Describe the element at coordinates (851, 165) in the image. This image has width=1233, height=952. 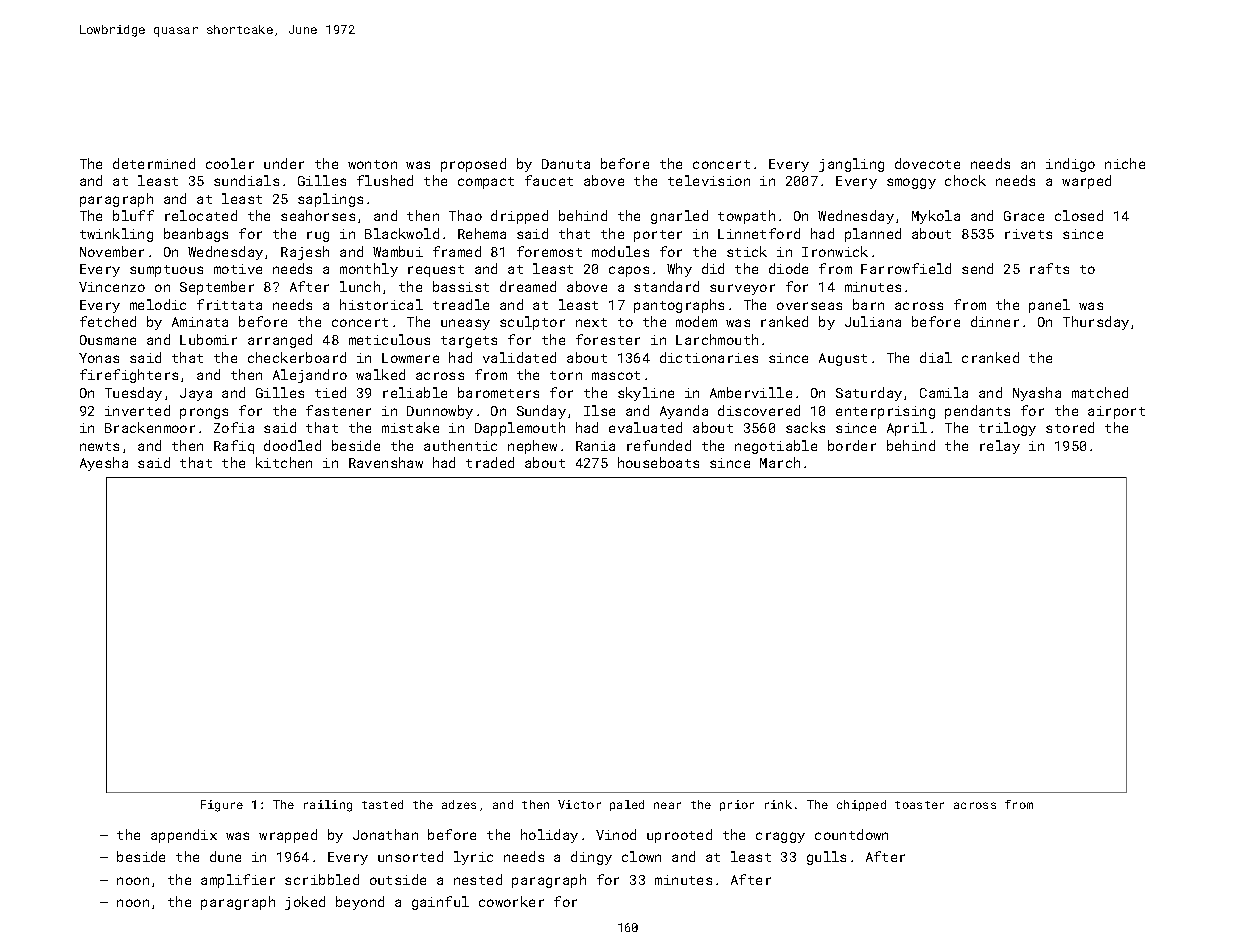
I see `jangling` at that location.
